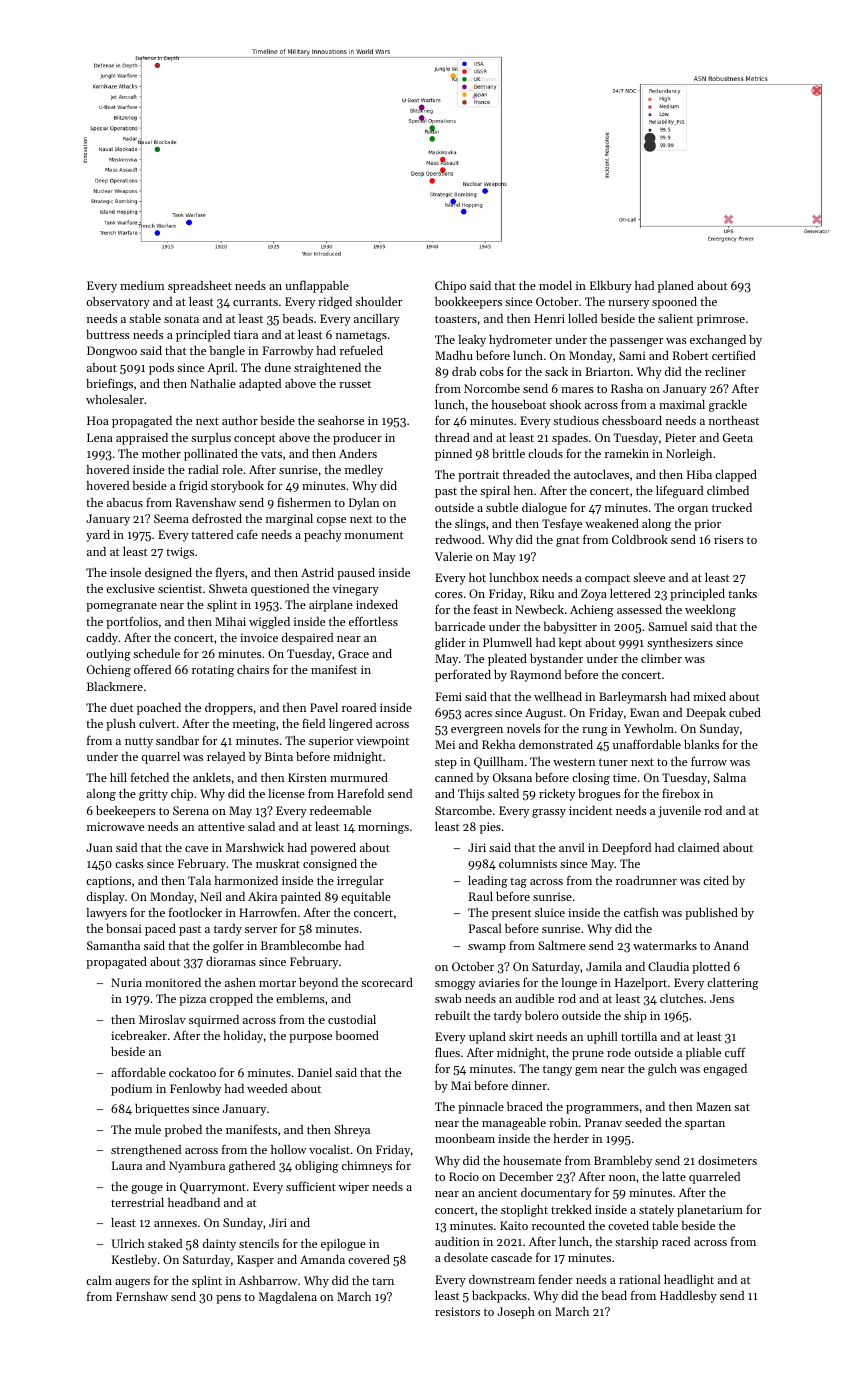 This document has height=1400, width=849. I want to click on planed, so click(676, 287).
